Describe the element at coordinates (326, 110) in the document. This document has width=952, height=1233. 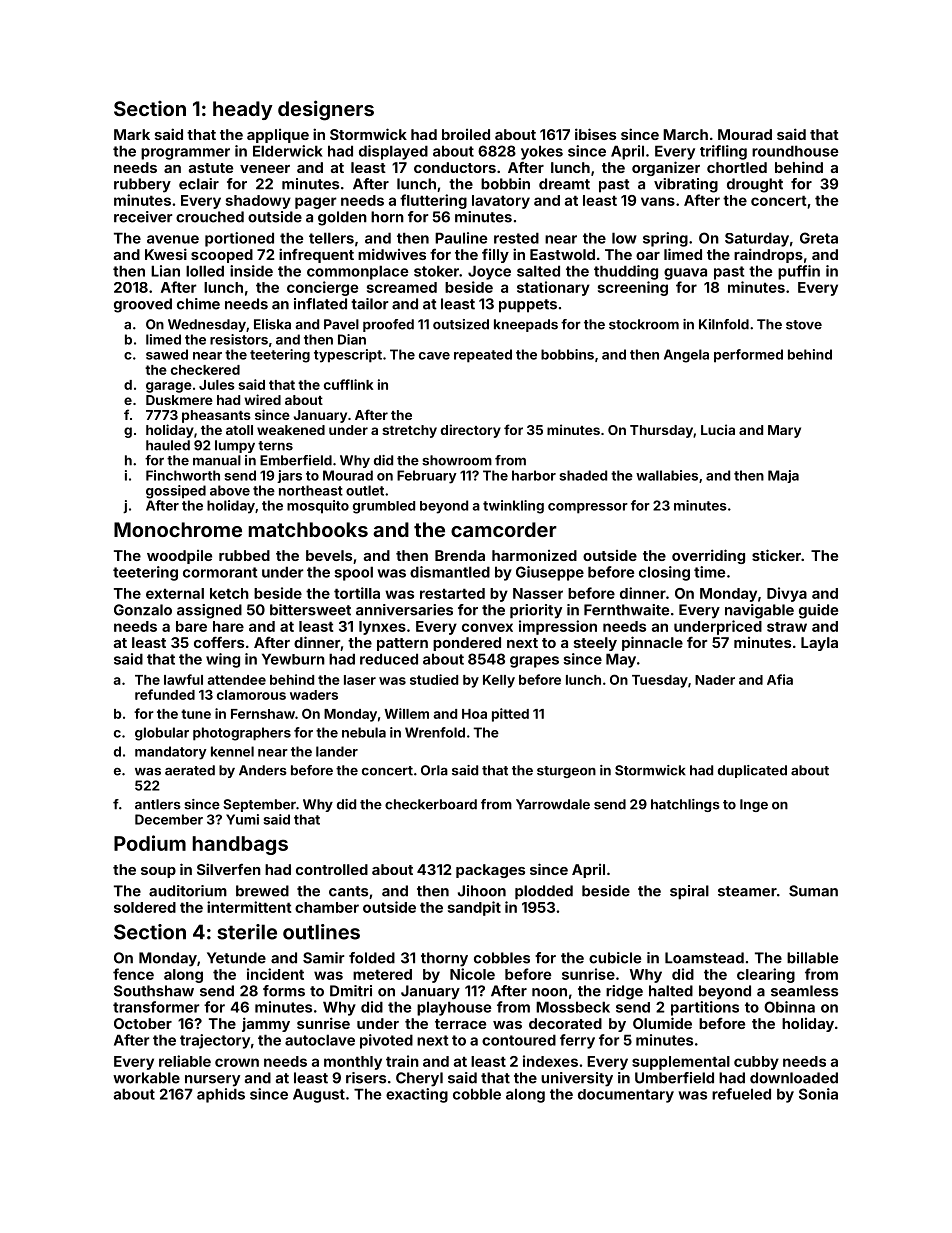
I see `designers` at that location.
